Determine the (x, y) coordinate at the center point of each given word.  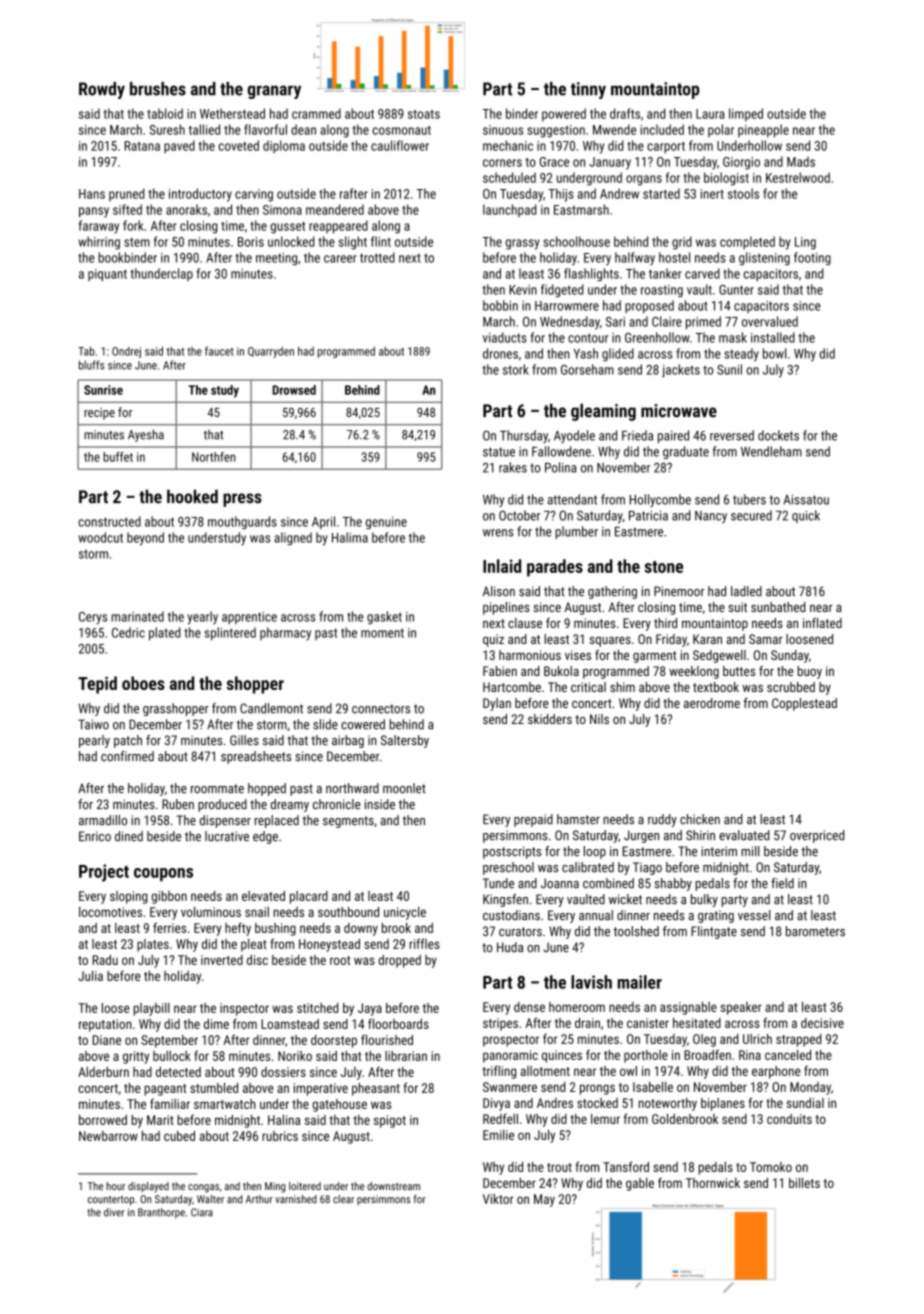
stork (516, 369)
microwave (679, 411)
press (242, 500)
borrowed (103, 1120)
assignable (688, 1008)
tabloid (165, 113)
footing (812, 259)
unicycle (405, 913)
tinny (588, 90)
